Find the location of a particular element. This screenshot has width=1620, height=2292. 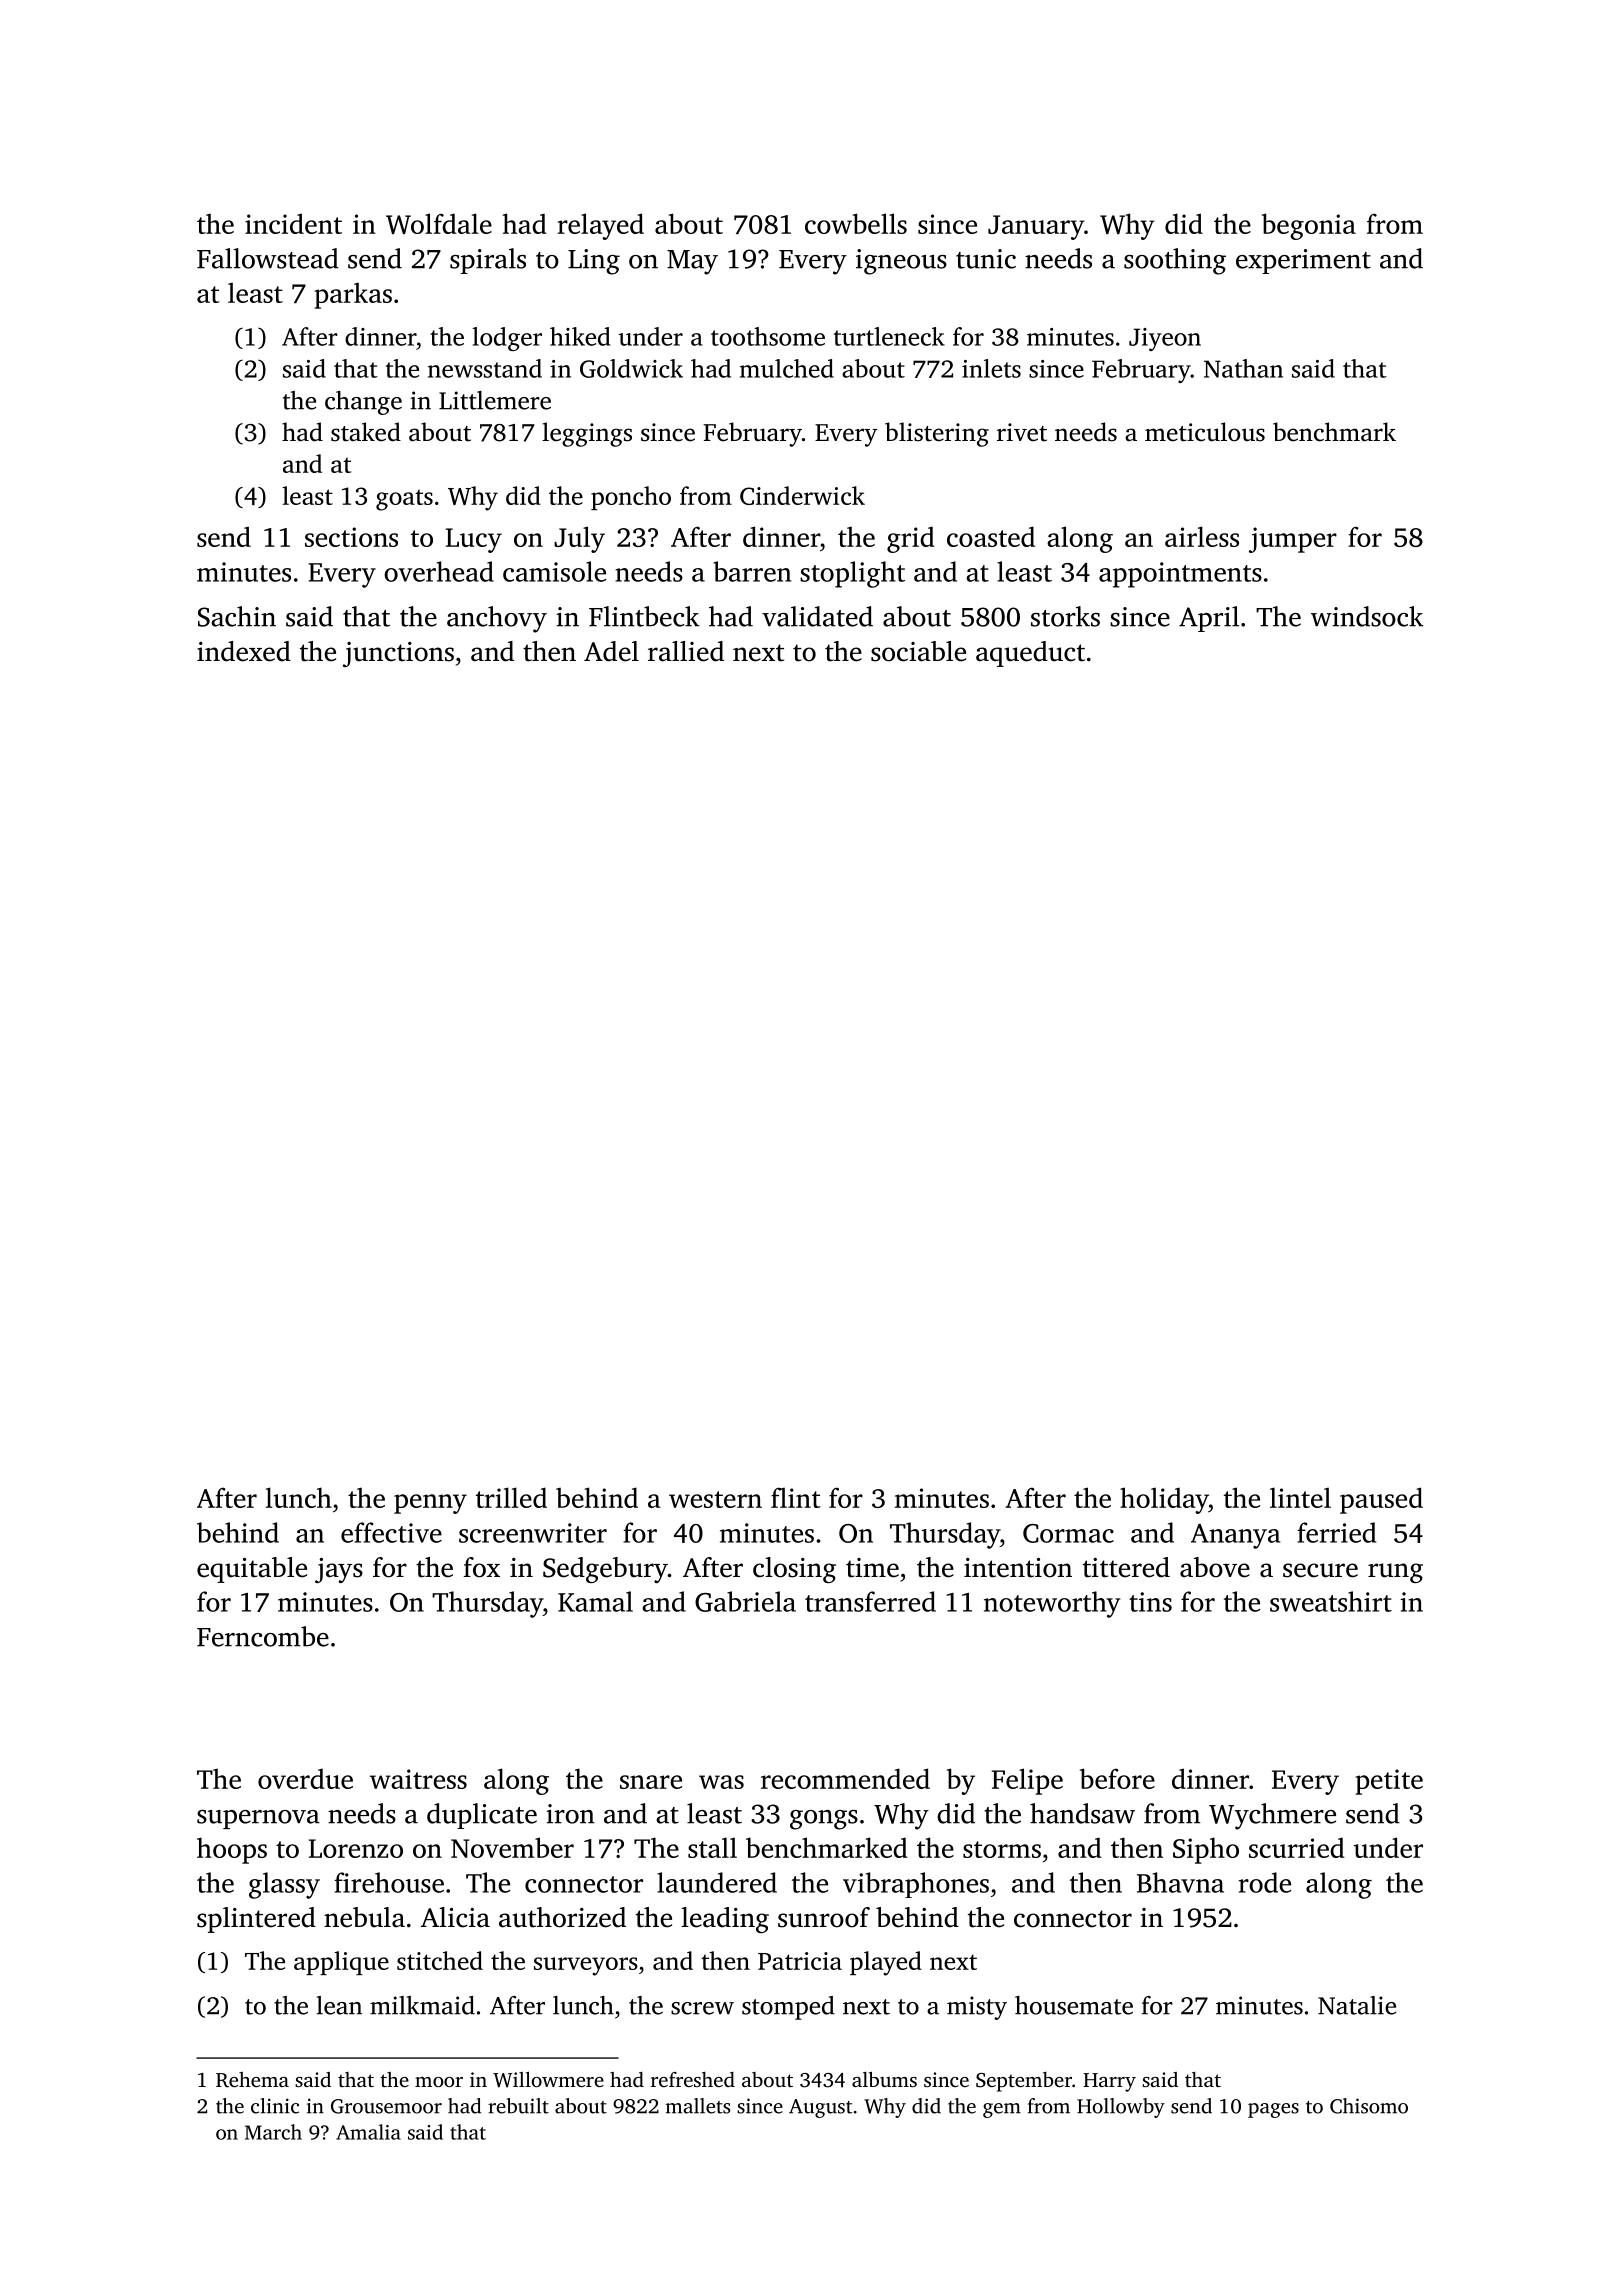

junctions is located at coordinates (398, 654).
